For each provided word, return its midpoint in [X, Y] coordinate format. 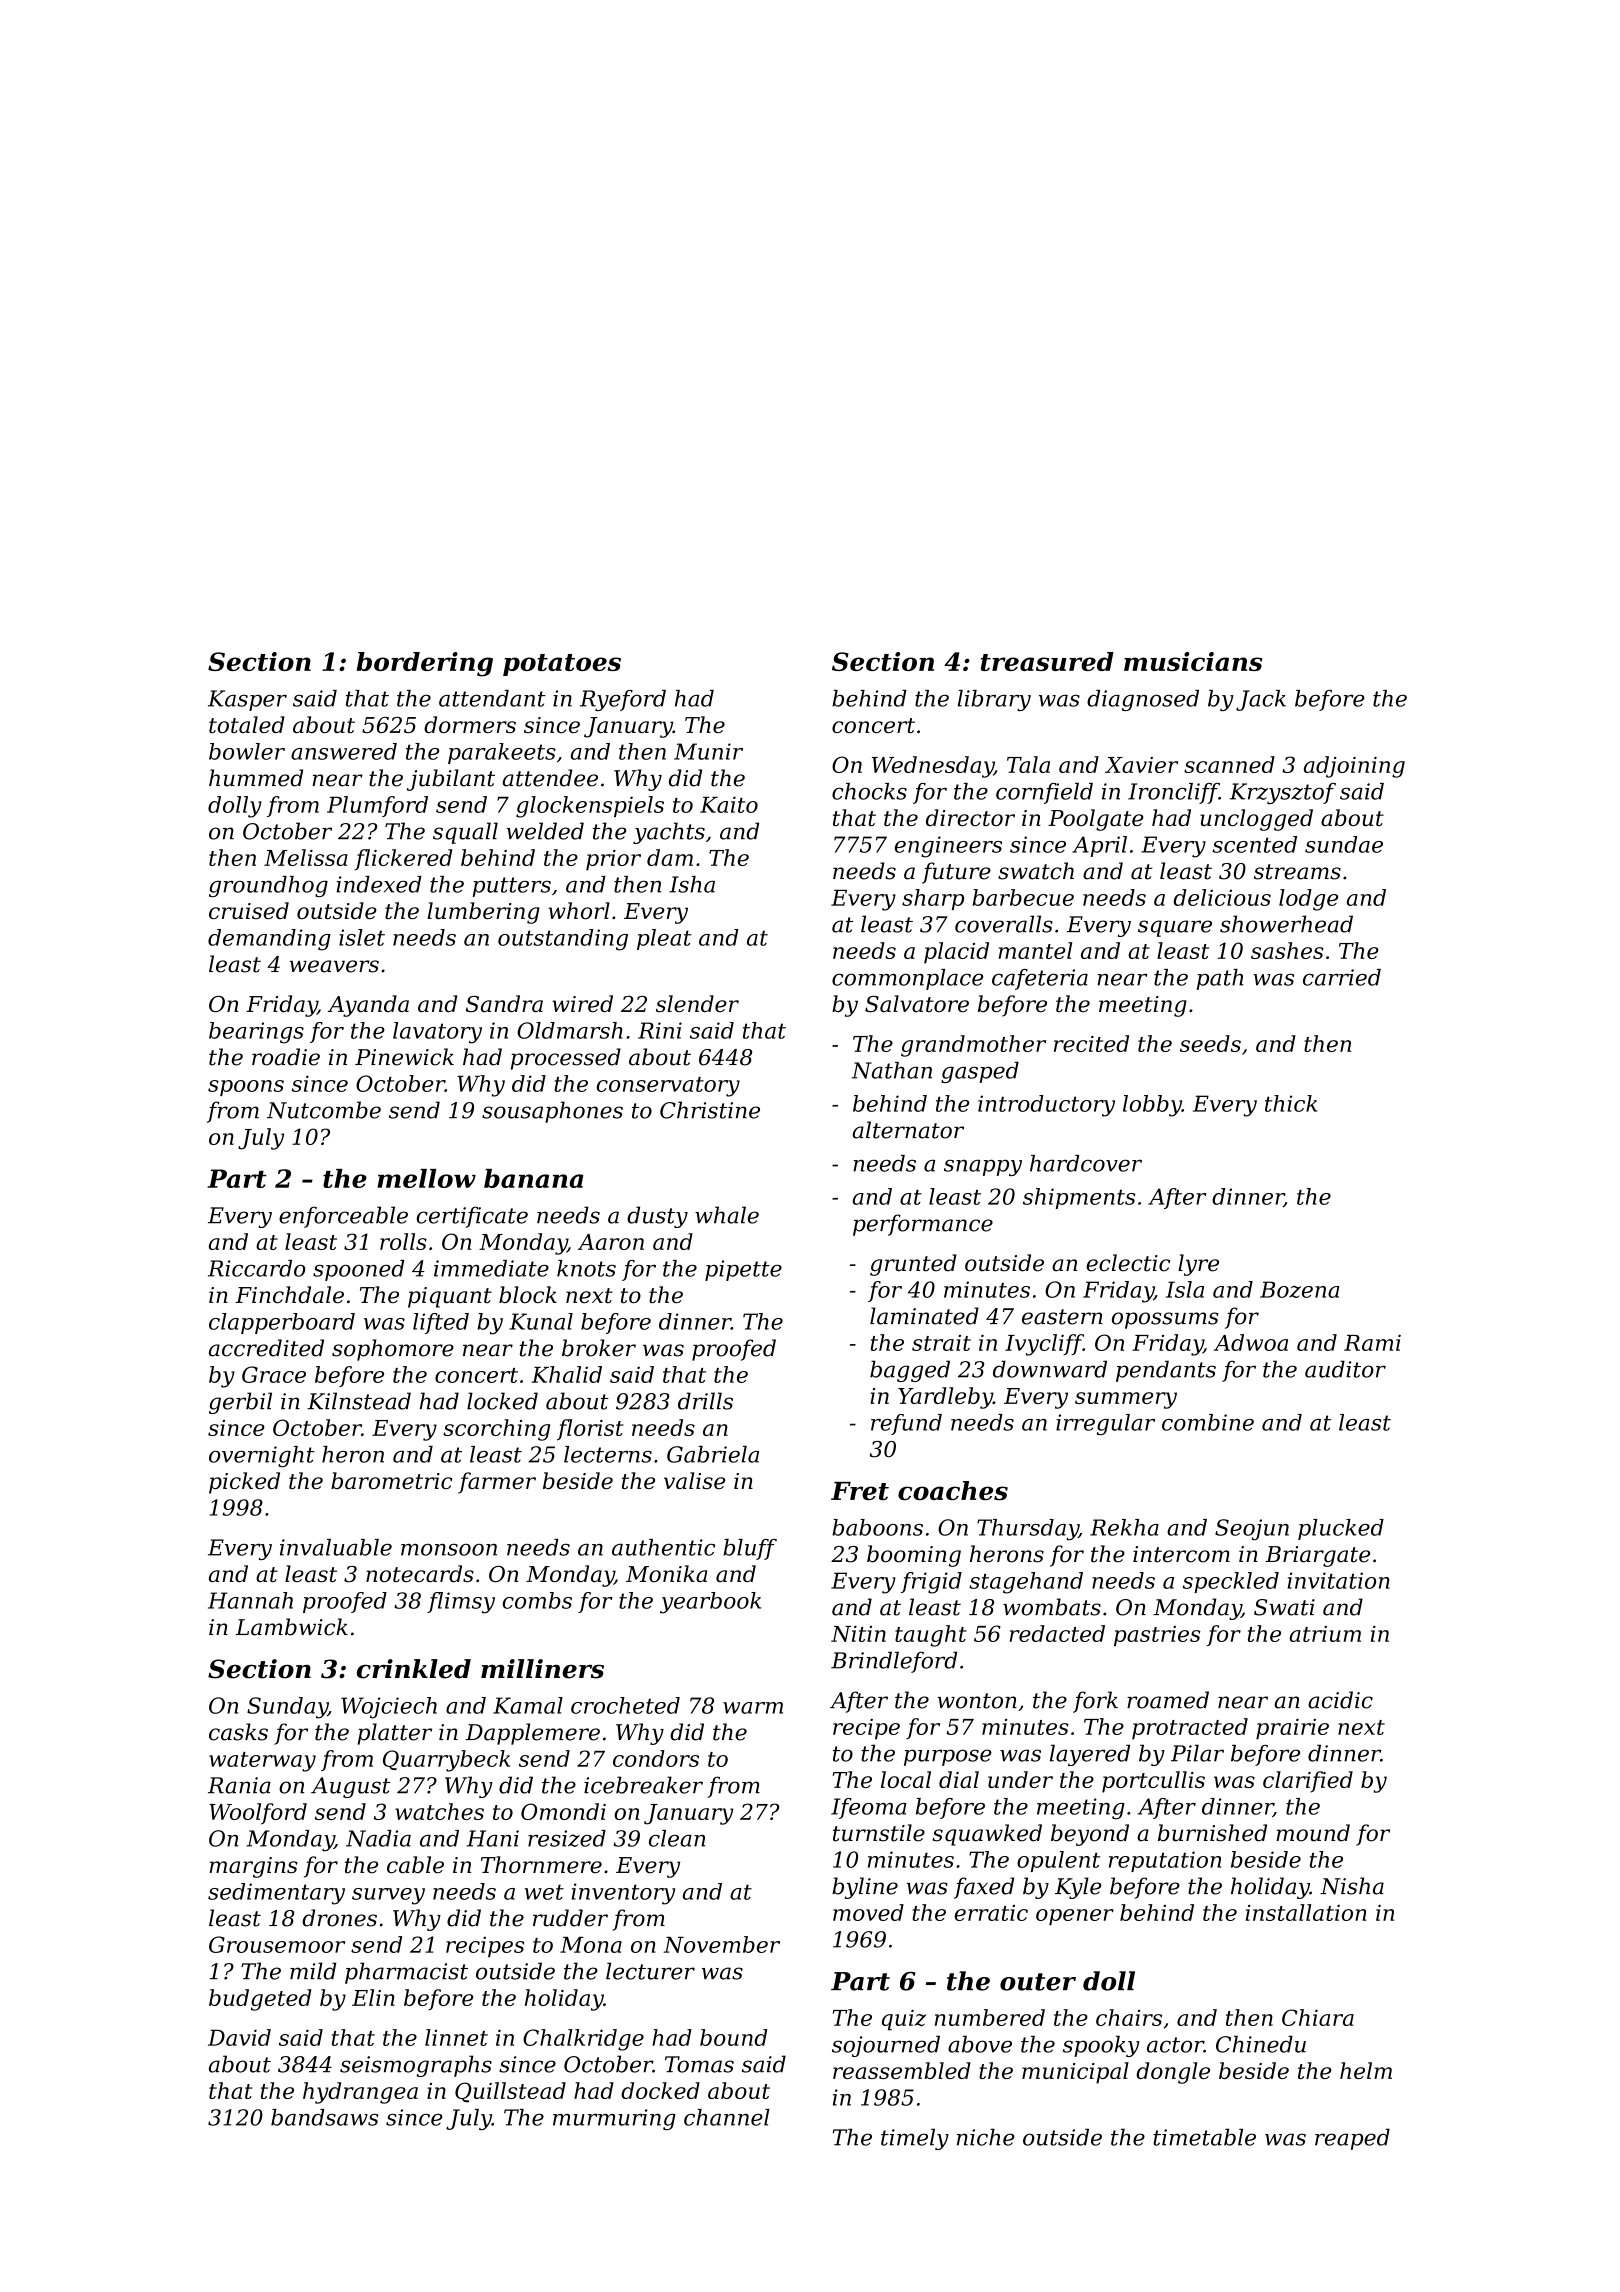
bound [734, 2037]
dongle [1173, 2073]
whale [727, 1215]
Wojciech [389, 1708]
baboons [877, 1527]
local [906, 1779]
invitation [1339, 1580]
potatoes [562, 665]
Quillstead [510, 2092]
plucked [1341, 1529]
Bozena [1299, 1289]
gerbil [240, 1403]
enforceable [343, 1217]
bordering [424, 664]
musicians [1193, 661]
